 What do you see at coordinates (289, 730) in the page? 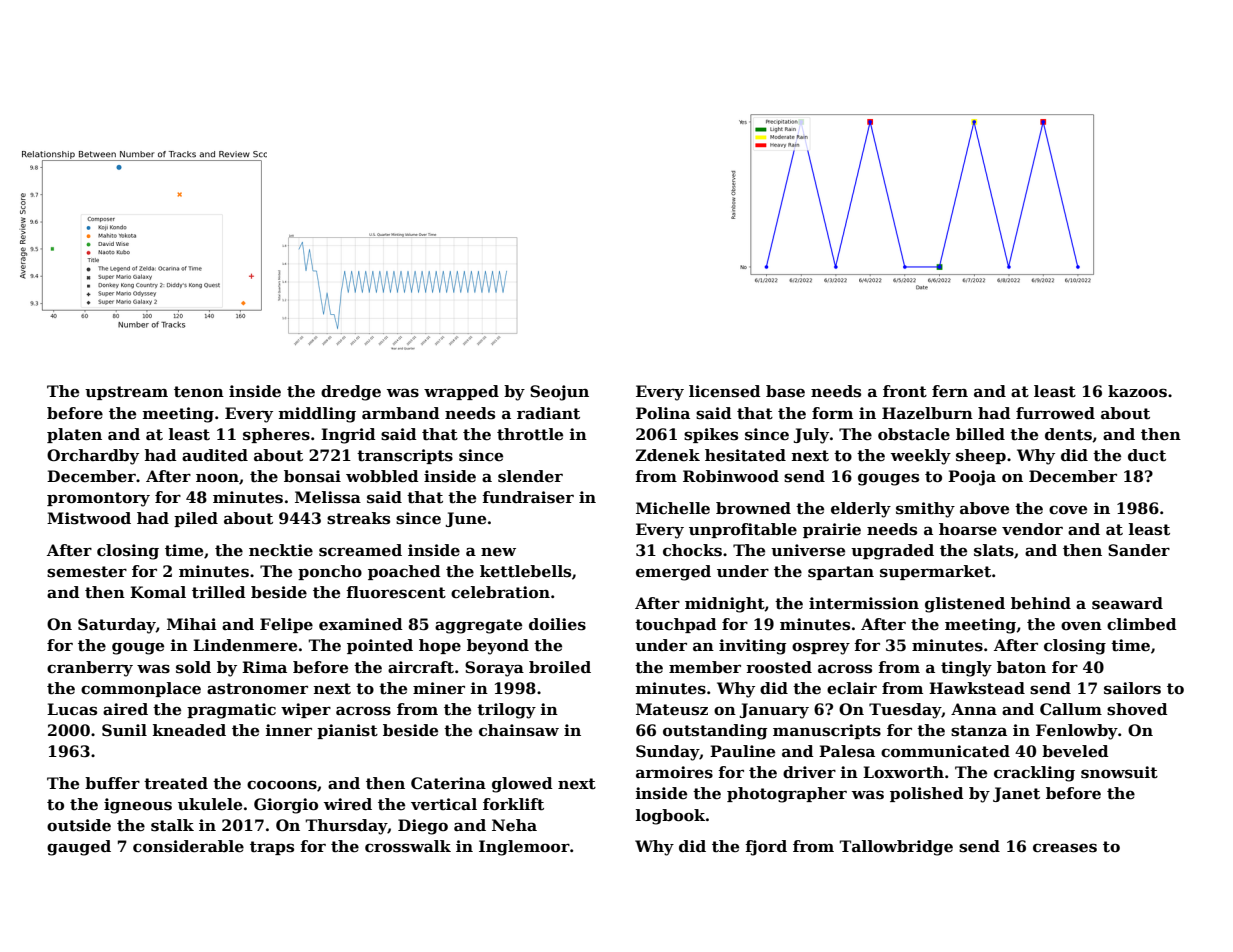
I see `inner` at bounding box center [289, 730].
